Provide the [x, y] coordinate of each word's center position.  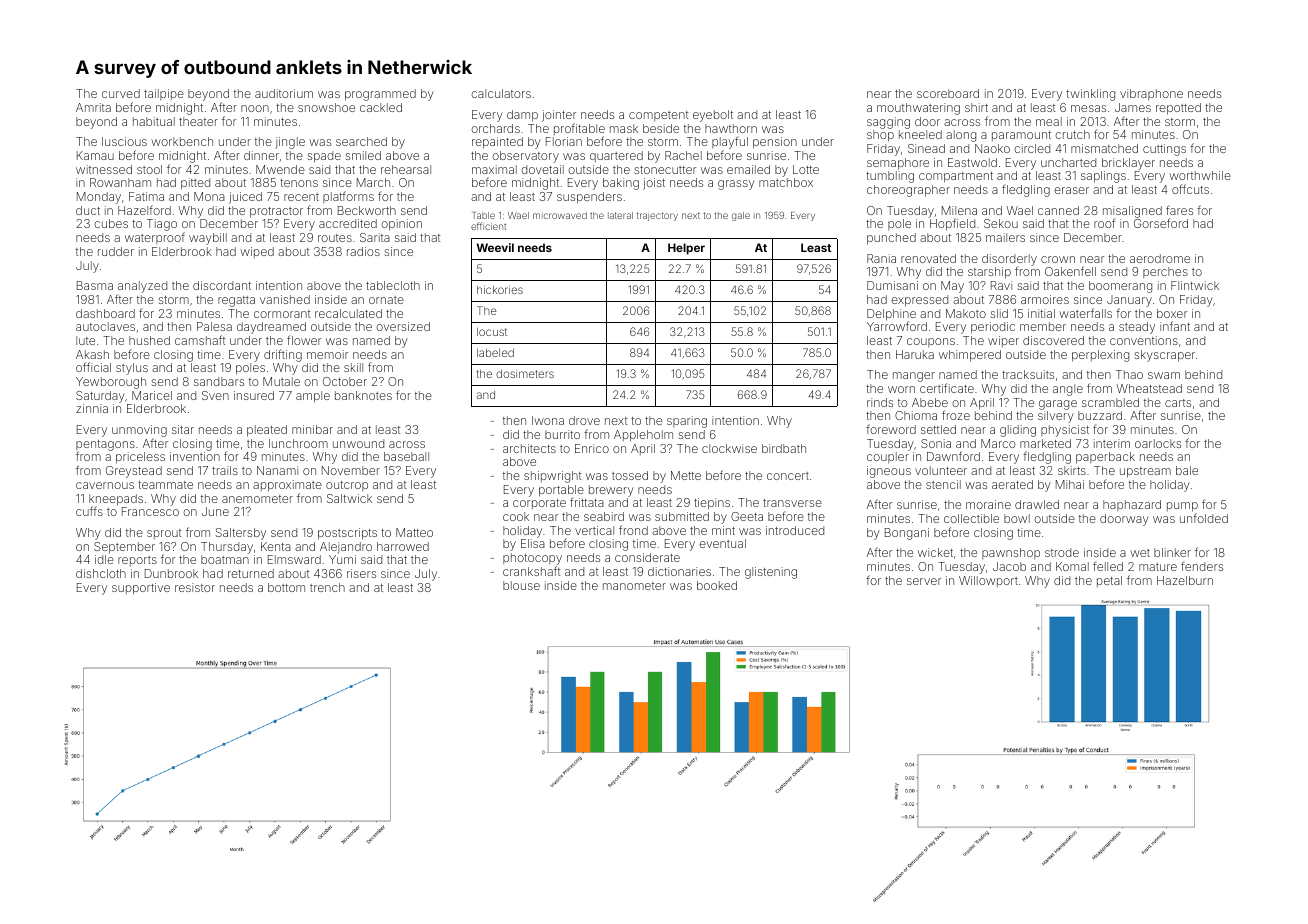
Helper [686, 249]
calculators [501, 93]
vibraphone [1151, 94]
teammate [165, 485]
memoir [327, 354]
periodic [993, 328]
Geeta [747, 516]
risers [361, 573]
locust [492, 332]
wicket [935, 552]
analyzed [142, 287]
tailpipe [164, 94]
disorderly [1009, 260]
